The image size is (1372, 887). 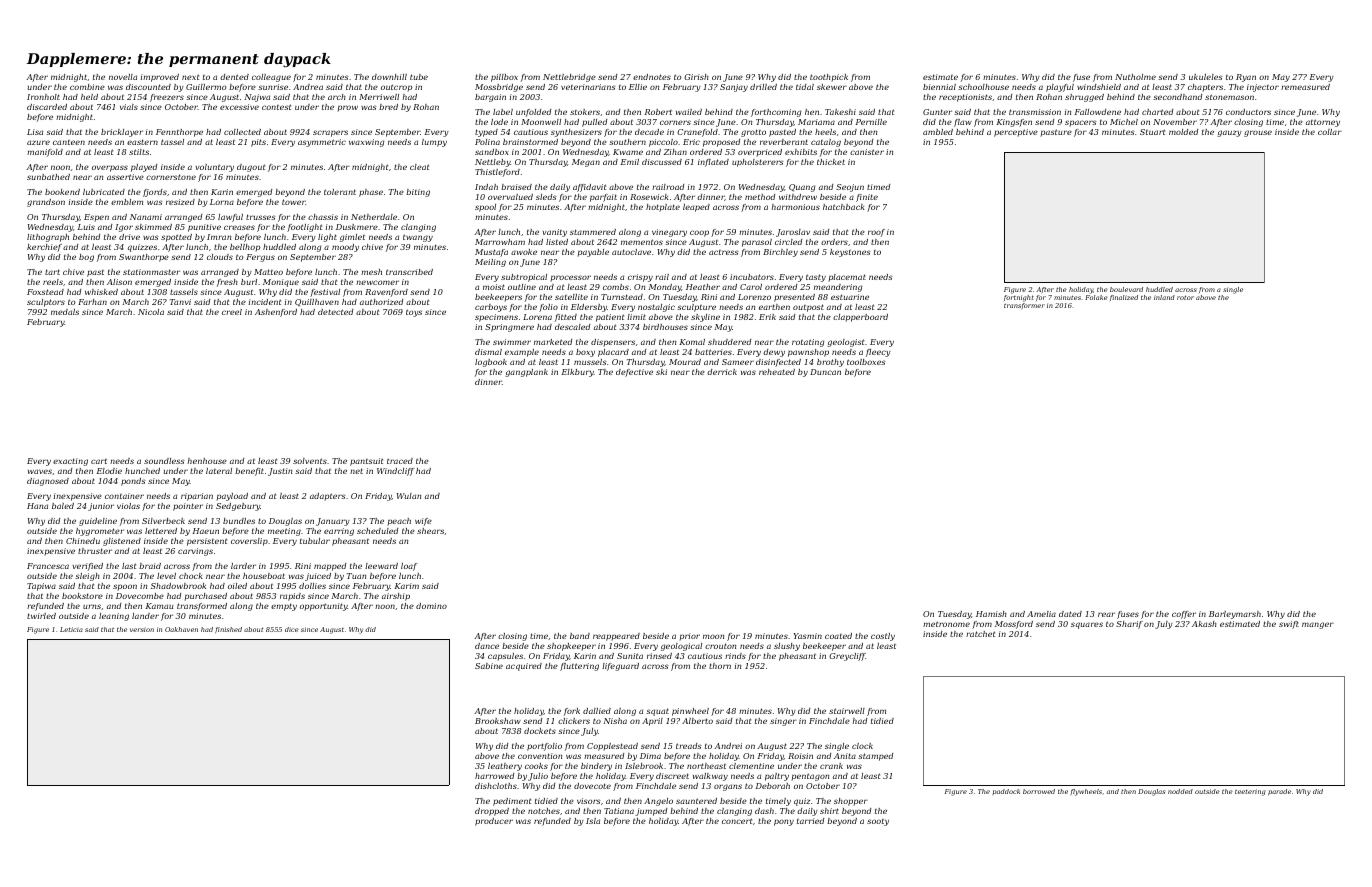 What do you see at coordinates (631, 252) in the screenshot?
I see `autoclave` at bounding box center [631, 252].
